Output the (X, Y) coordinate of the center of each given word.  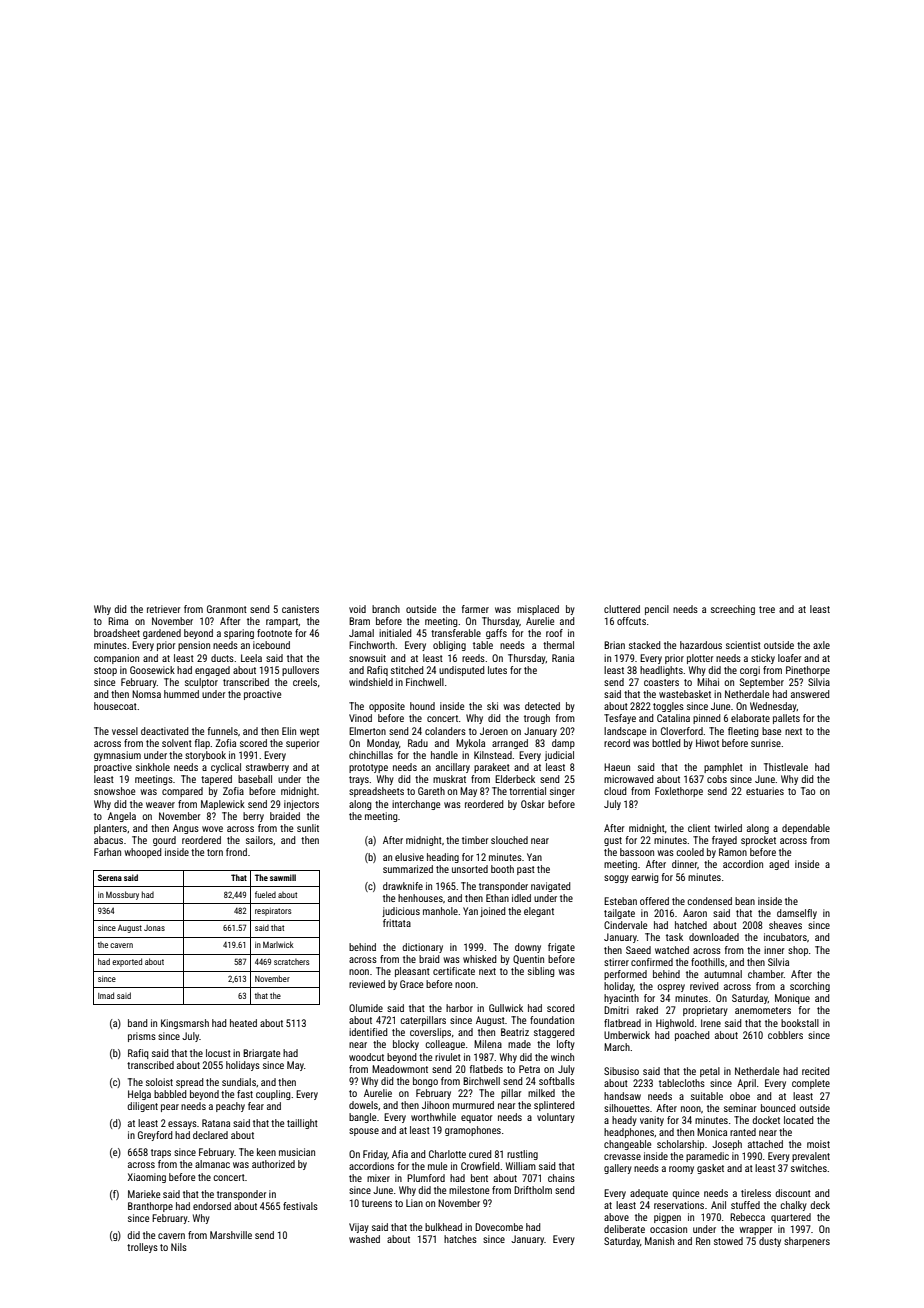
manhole (440, 911)
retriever (163, 609)
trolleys (142, 1248)
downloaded (714, 937)
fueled (265, 894)
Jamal (361, 633)
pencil (657, 610)
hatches (460, 1239)
